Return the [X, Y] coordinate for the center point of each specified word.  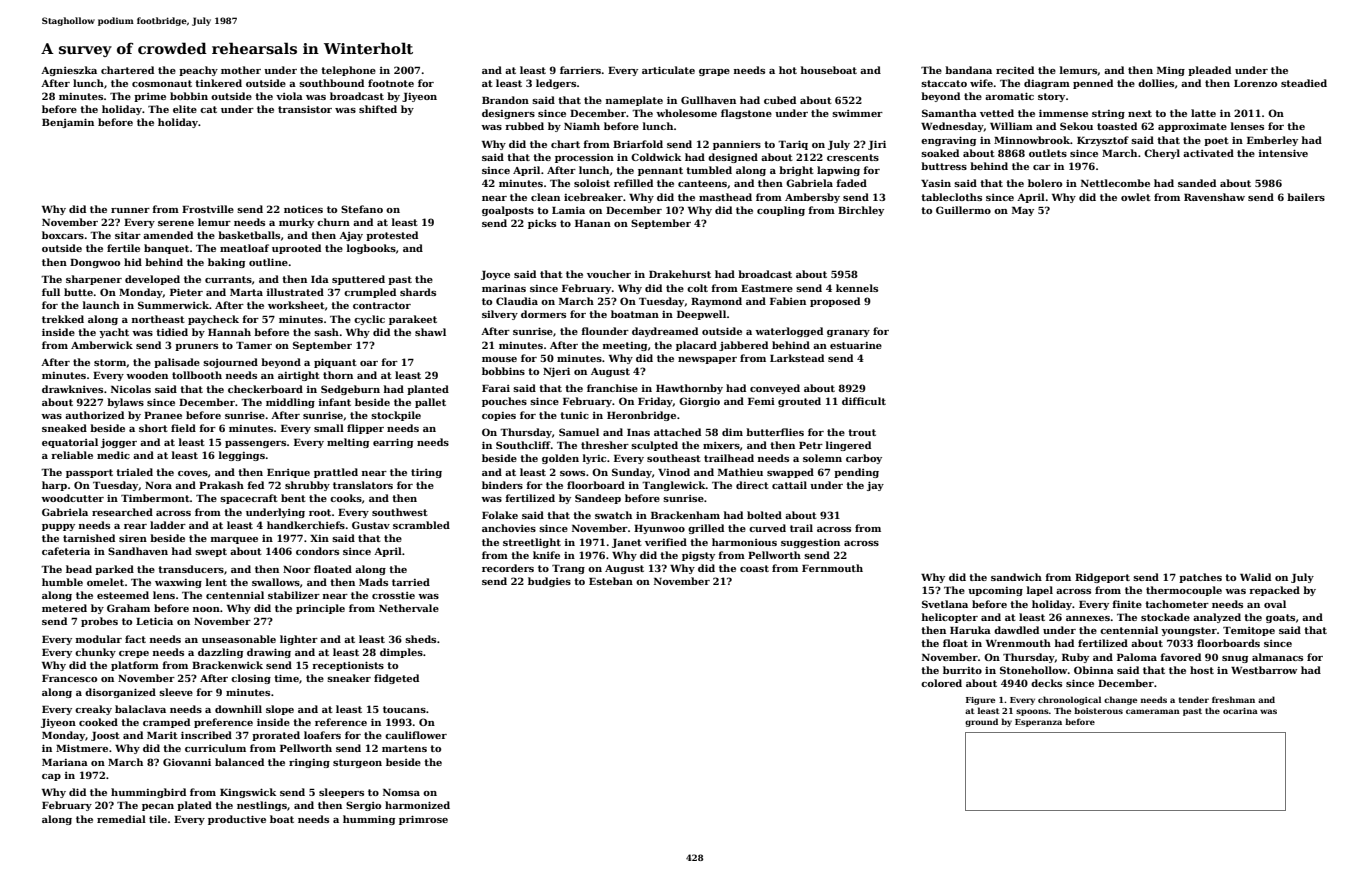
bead [79, 569]
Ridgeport [1102, 578]
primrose [423, 820]
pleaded [1209, 71]
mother [241, 70]
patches [1200, 578]
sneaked [64, 428]
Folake [500, 515]
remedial [121, 819]
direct [752, 485]
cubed [780, 100]
